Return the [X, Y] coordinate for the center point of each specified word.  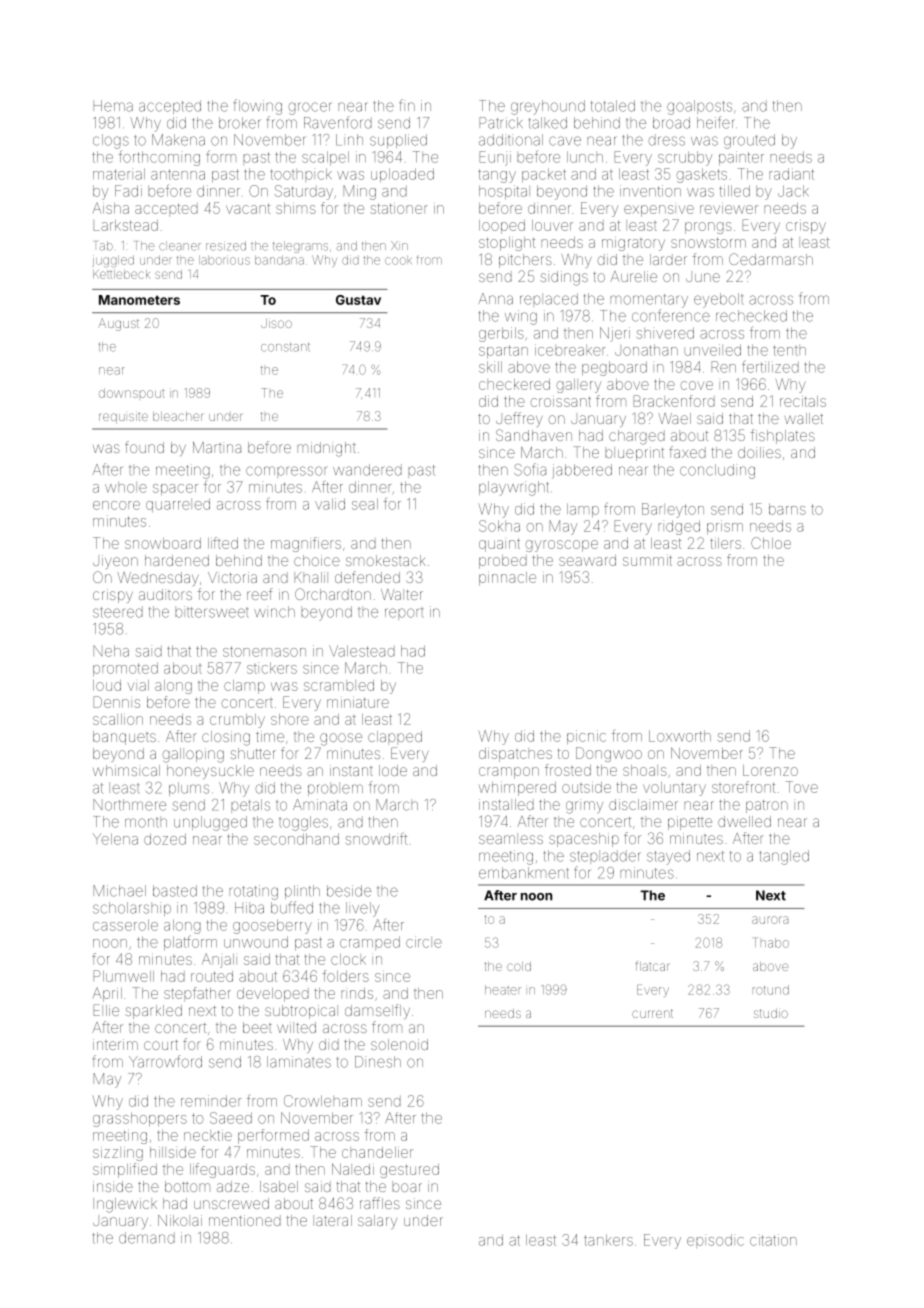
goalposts [699, 107]
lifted [223, 543]
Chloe [771, 543]
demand [147, 1238]
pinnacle [507, 579]
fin [407, 105]
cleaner [180, 246]
